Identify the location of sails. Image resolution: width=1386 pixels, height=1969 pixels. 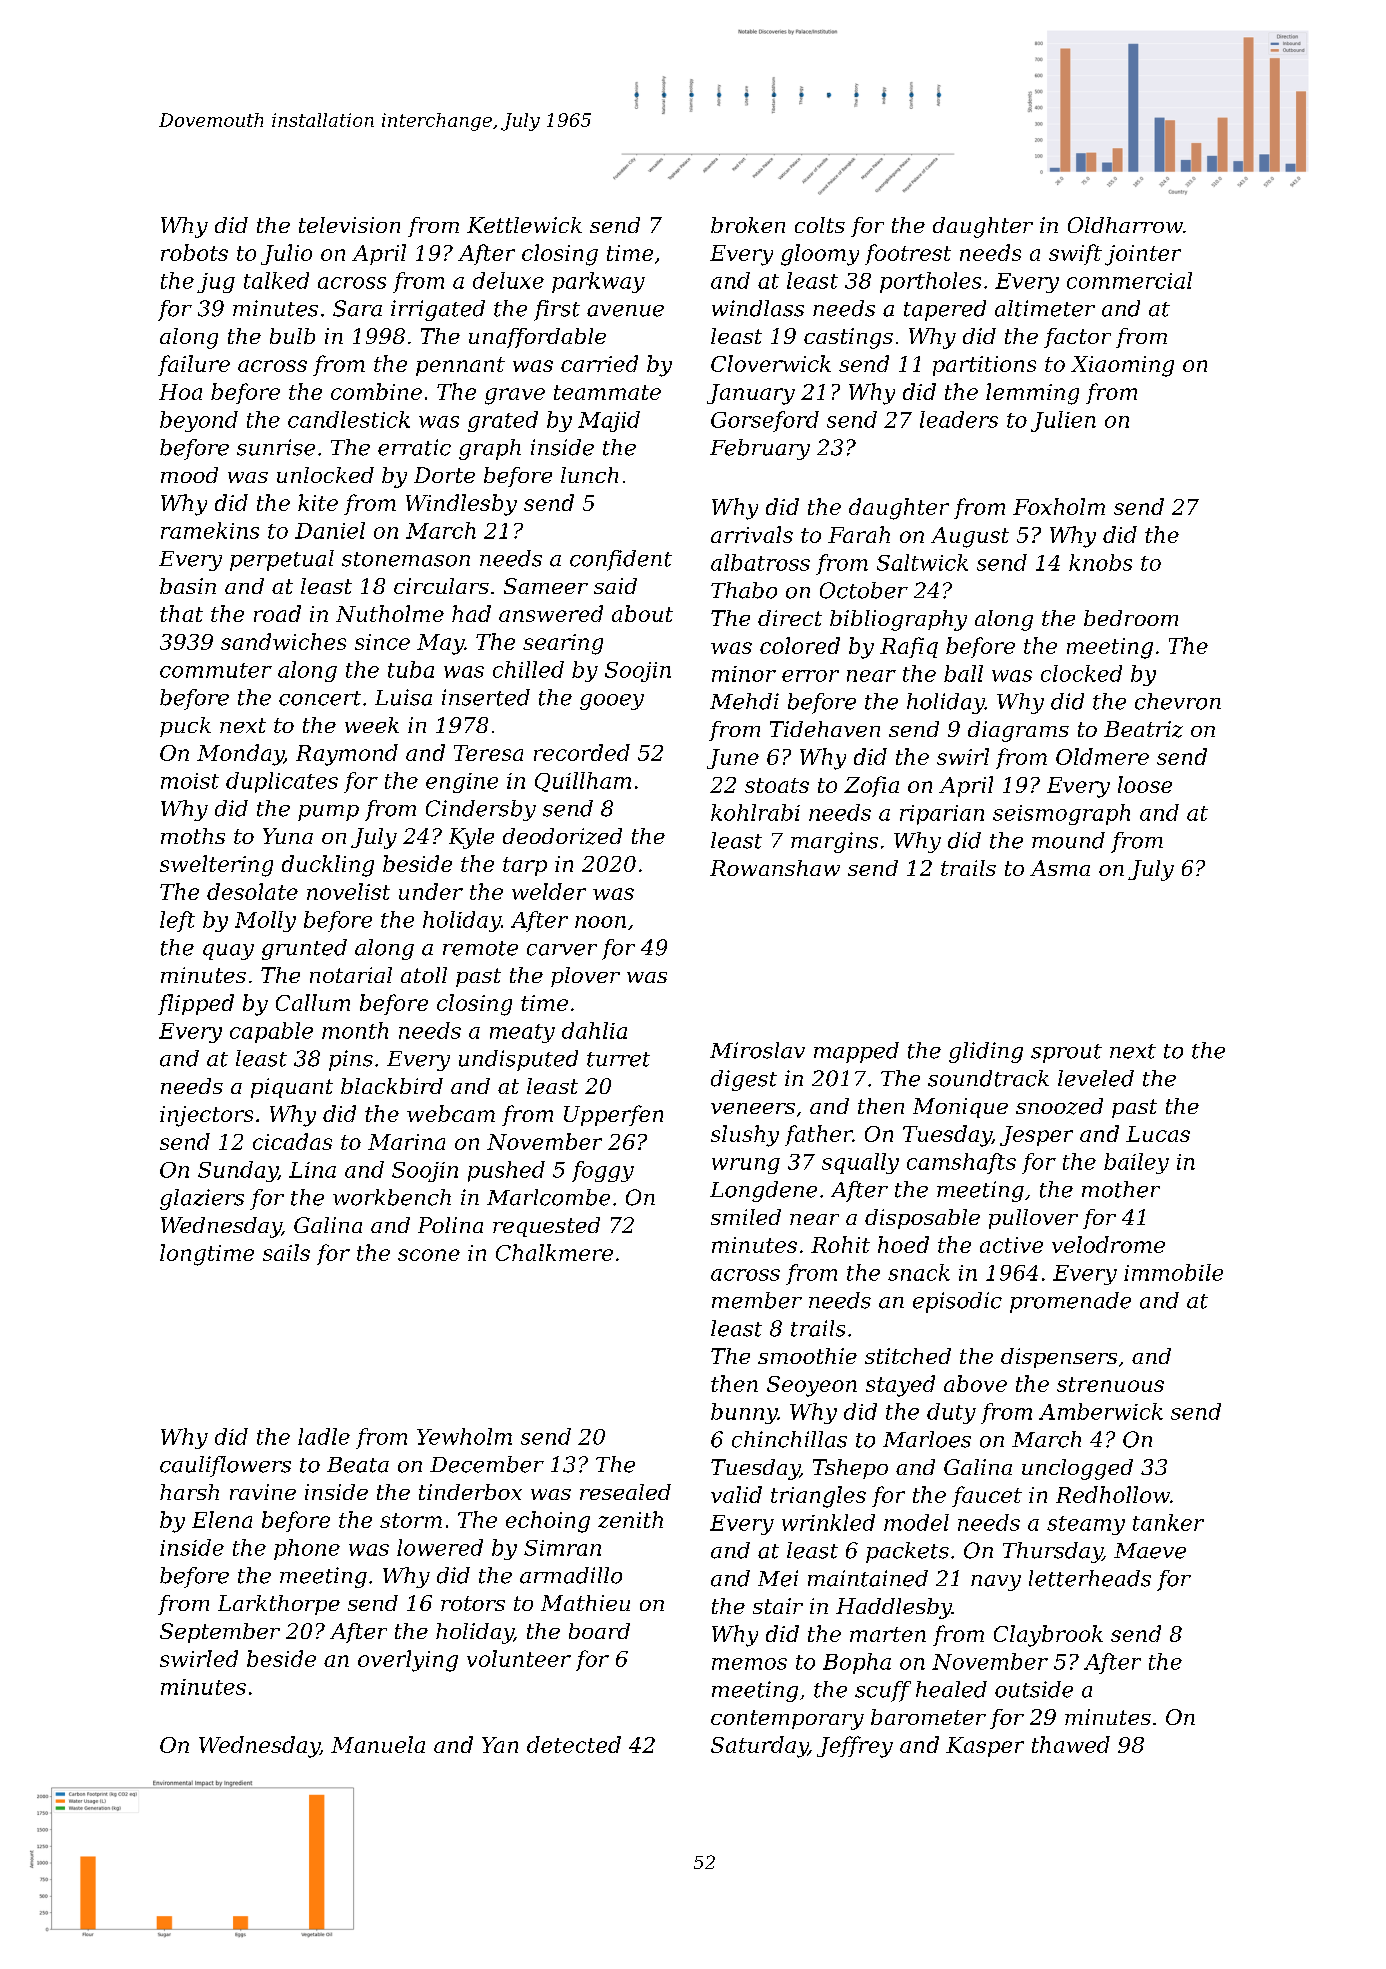
(286, 1252).
